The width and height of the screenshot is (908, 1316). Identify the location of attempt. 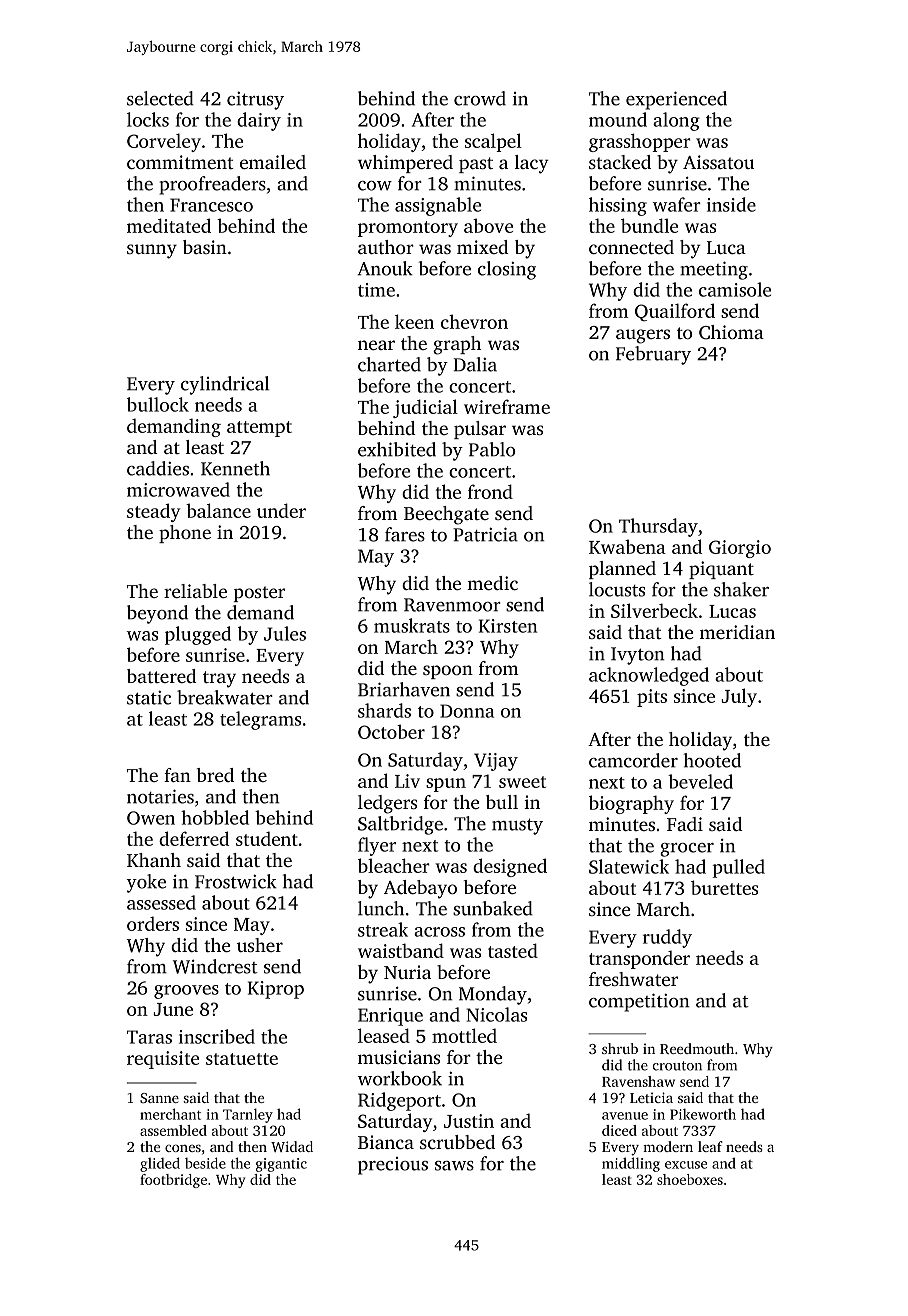
(259, 429).
